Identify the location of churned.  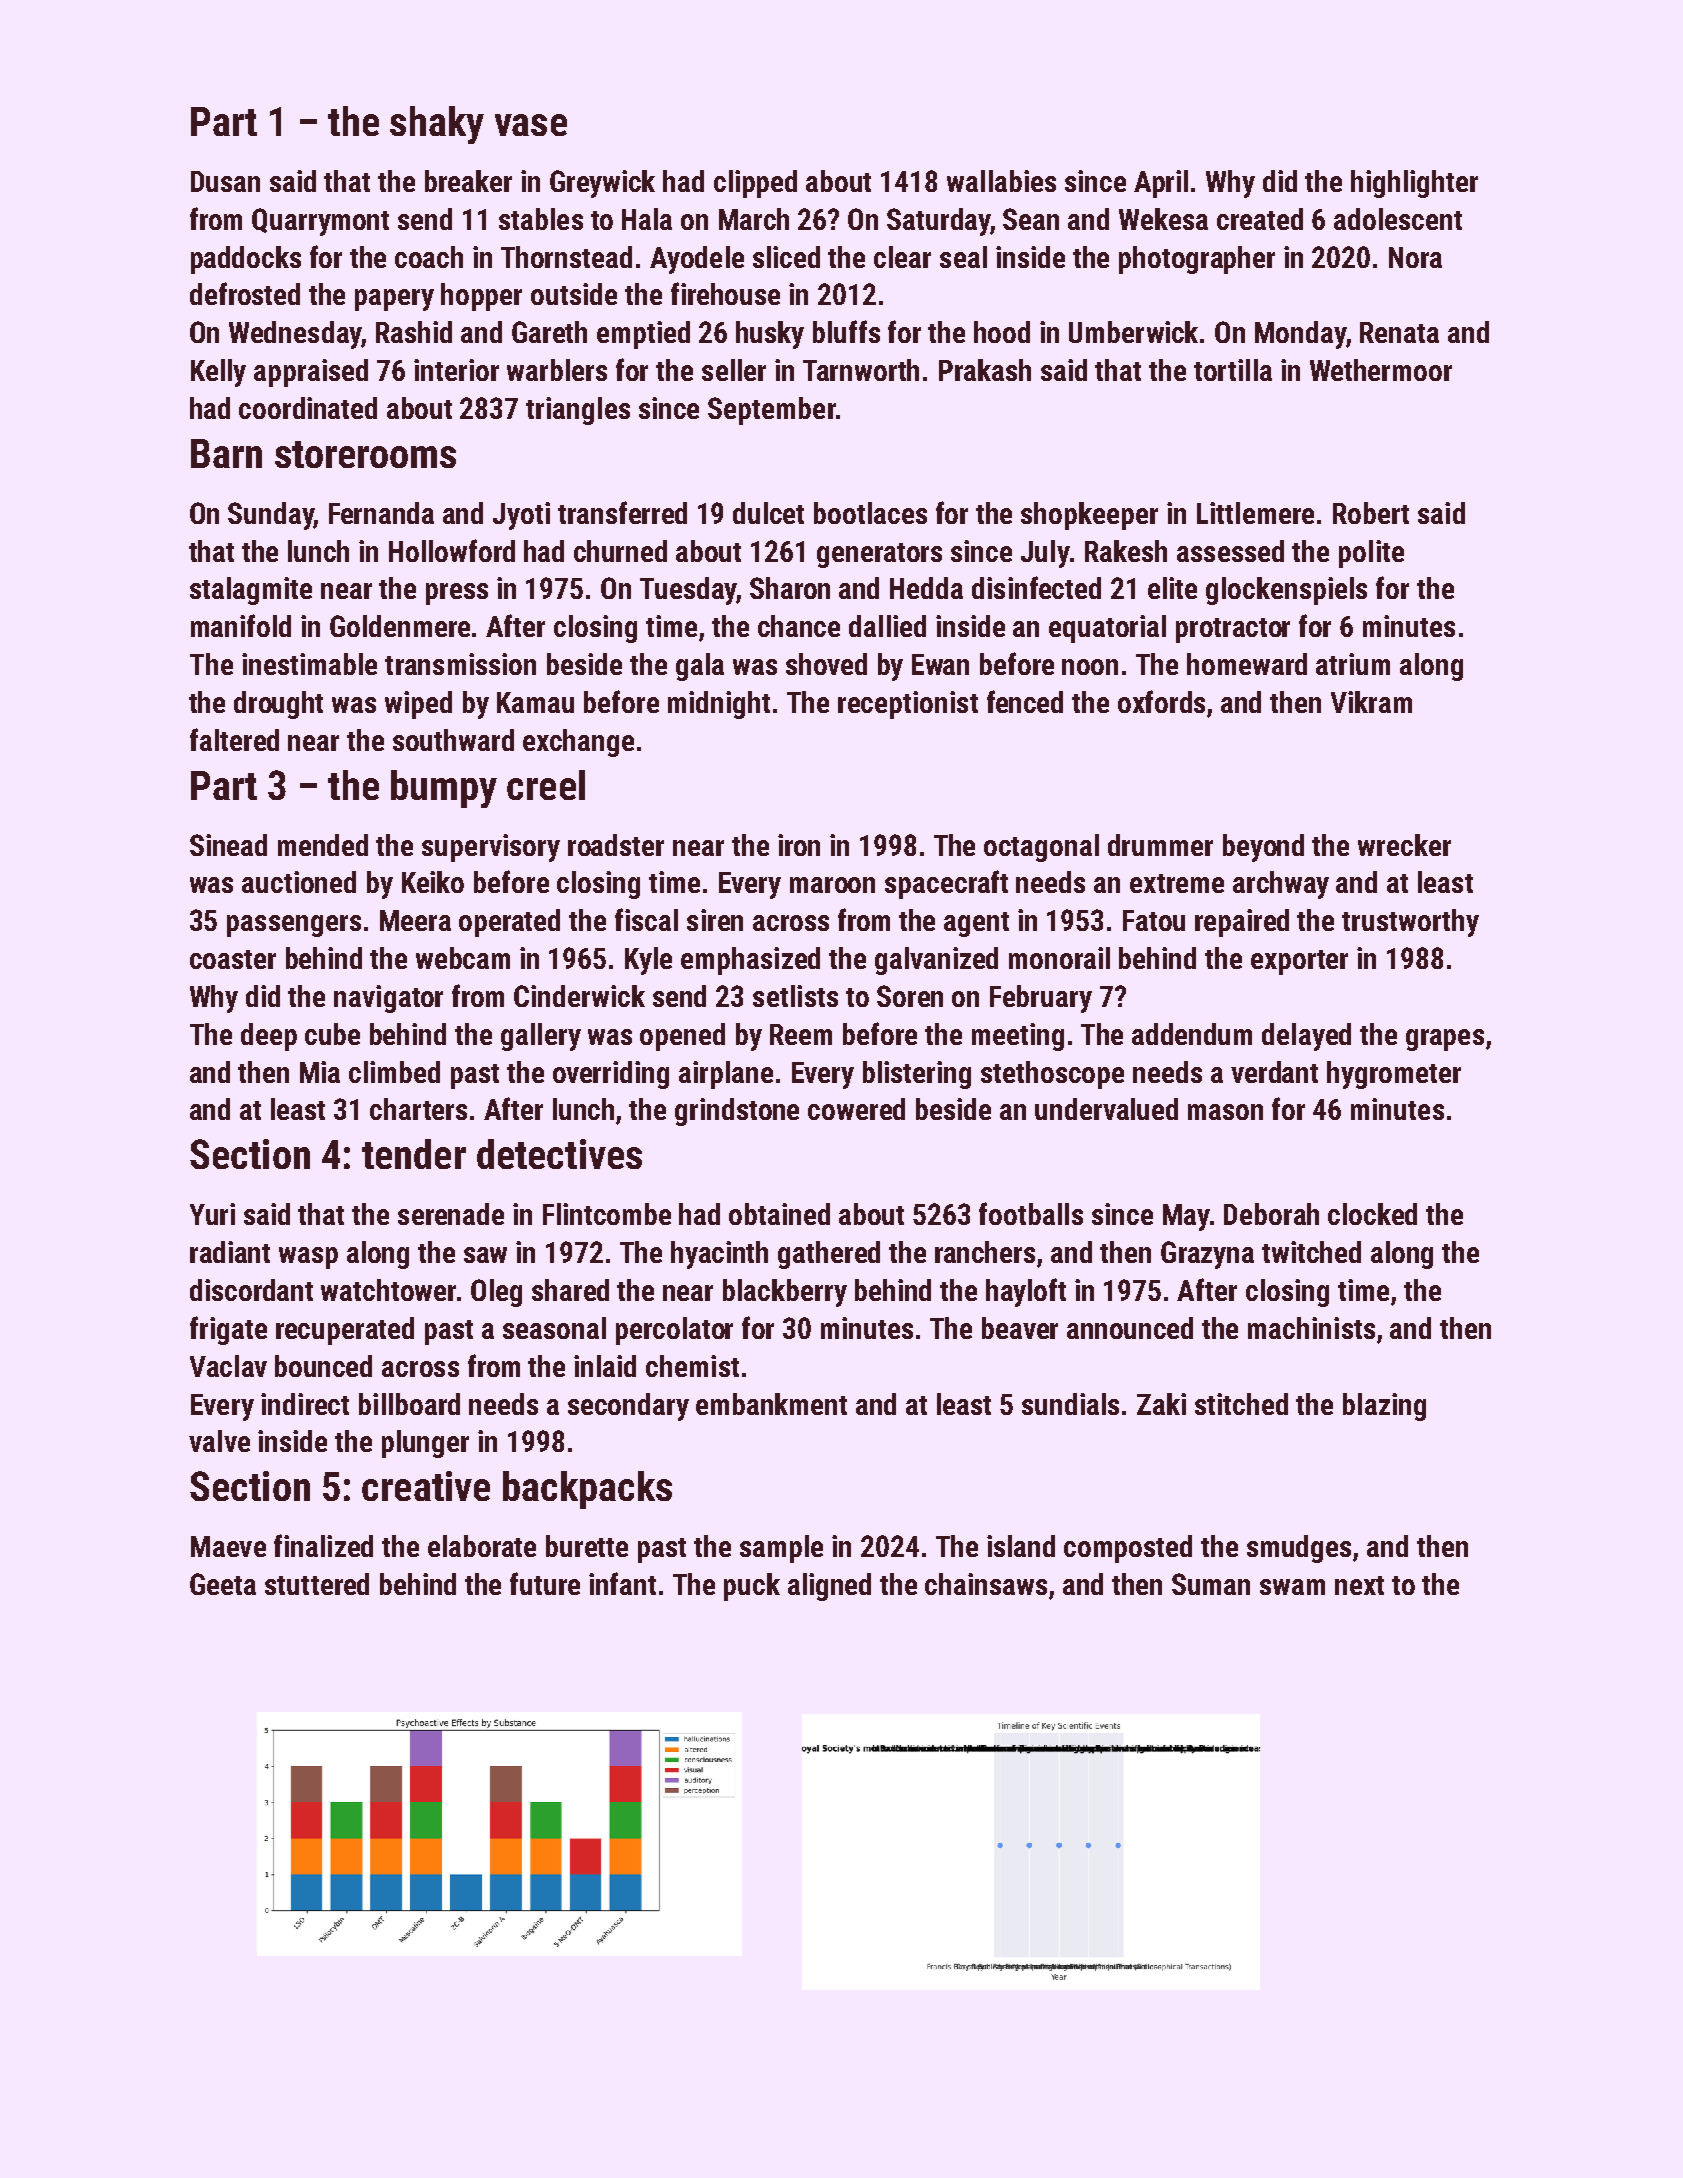
(620, 551).
